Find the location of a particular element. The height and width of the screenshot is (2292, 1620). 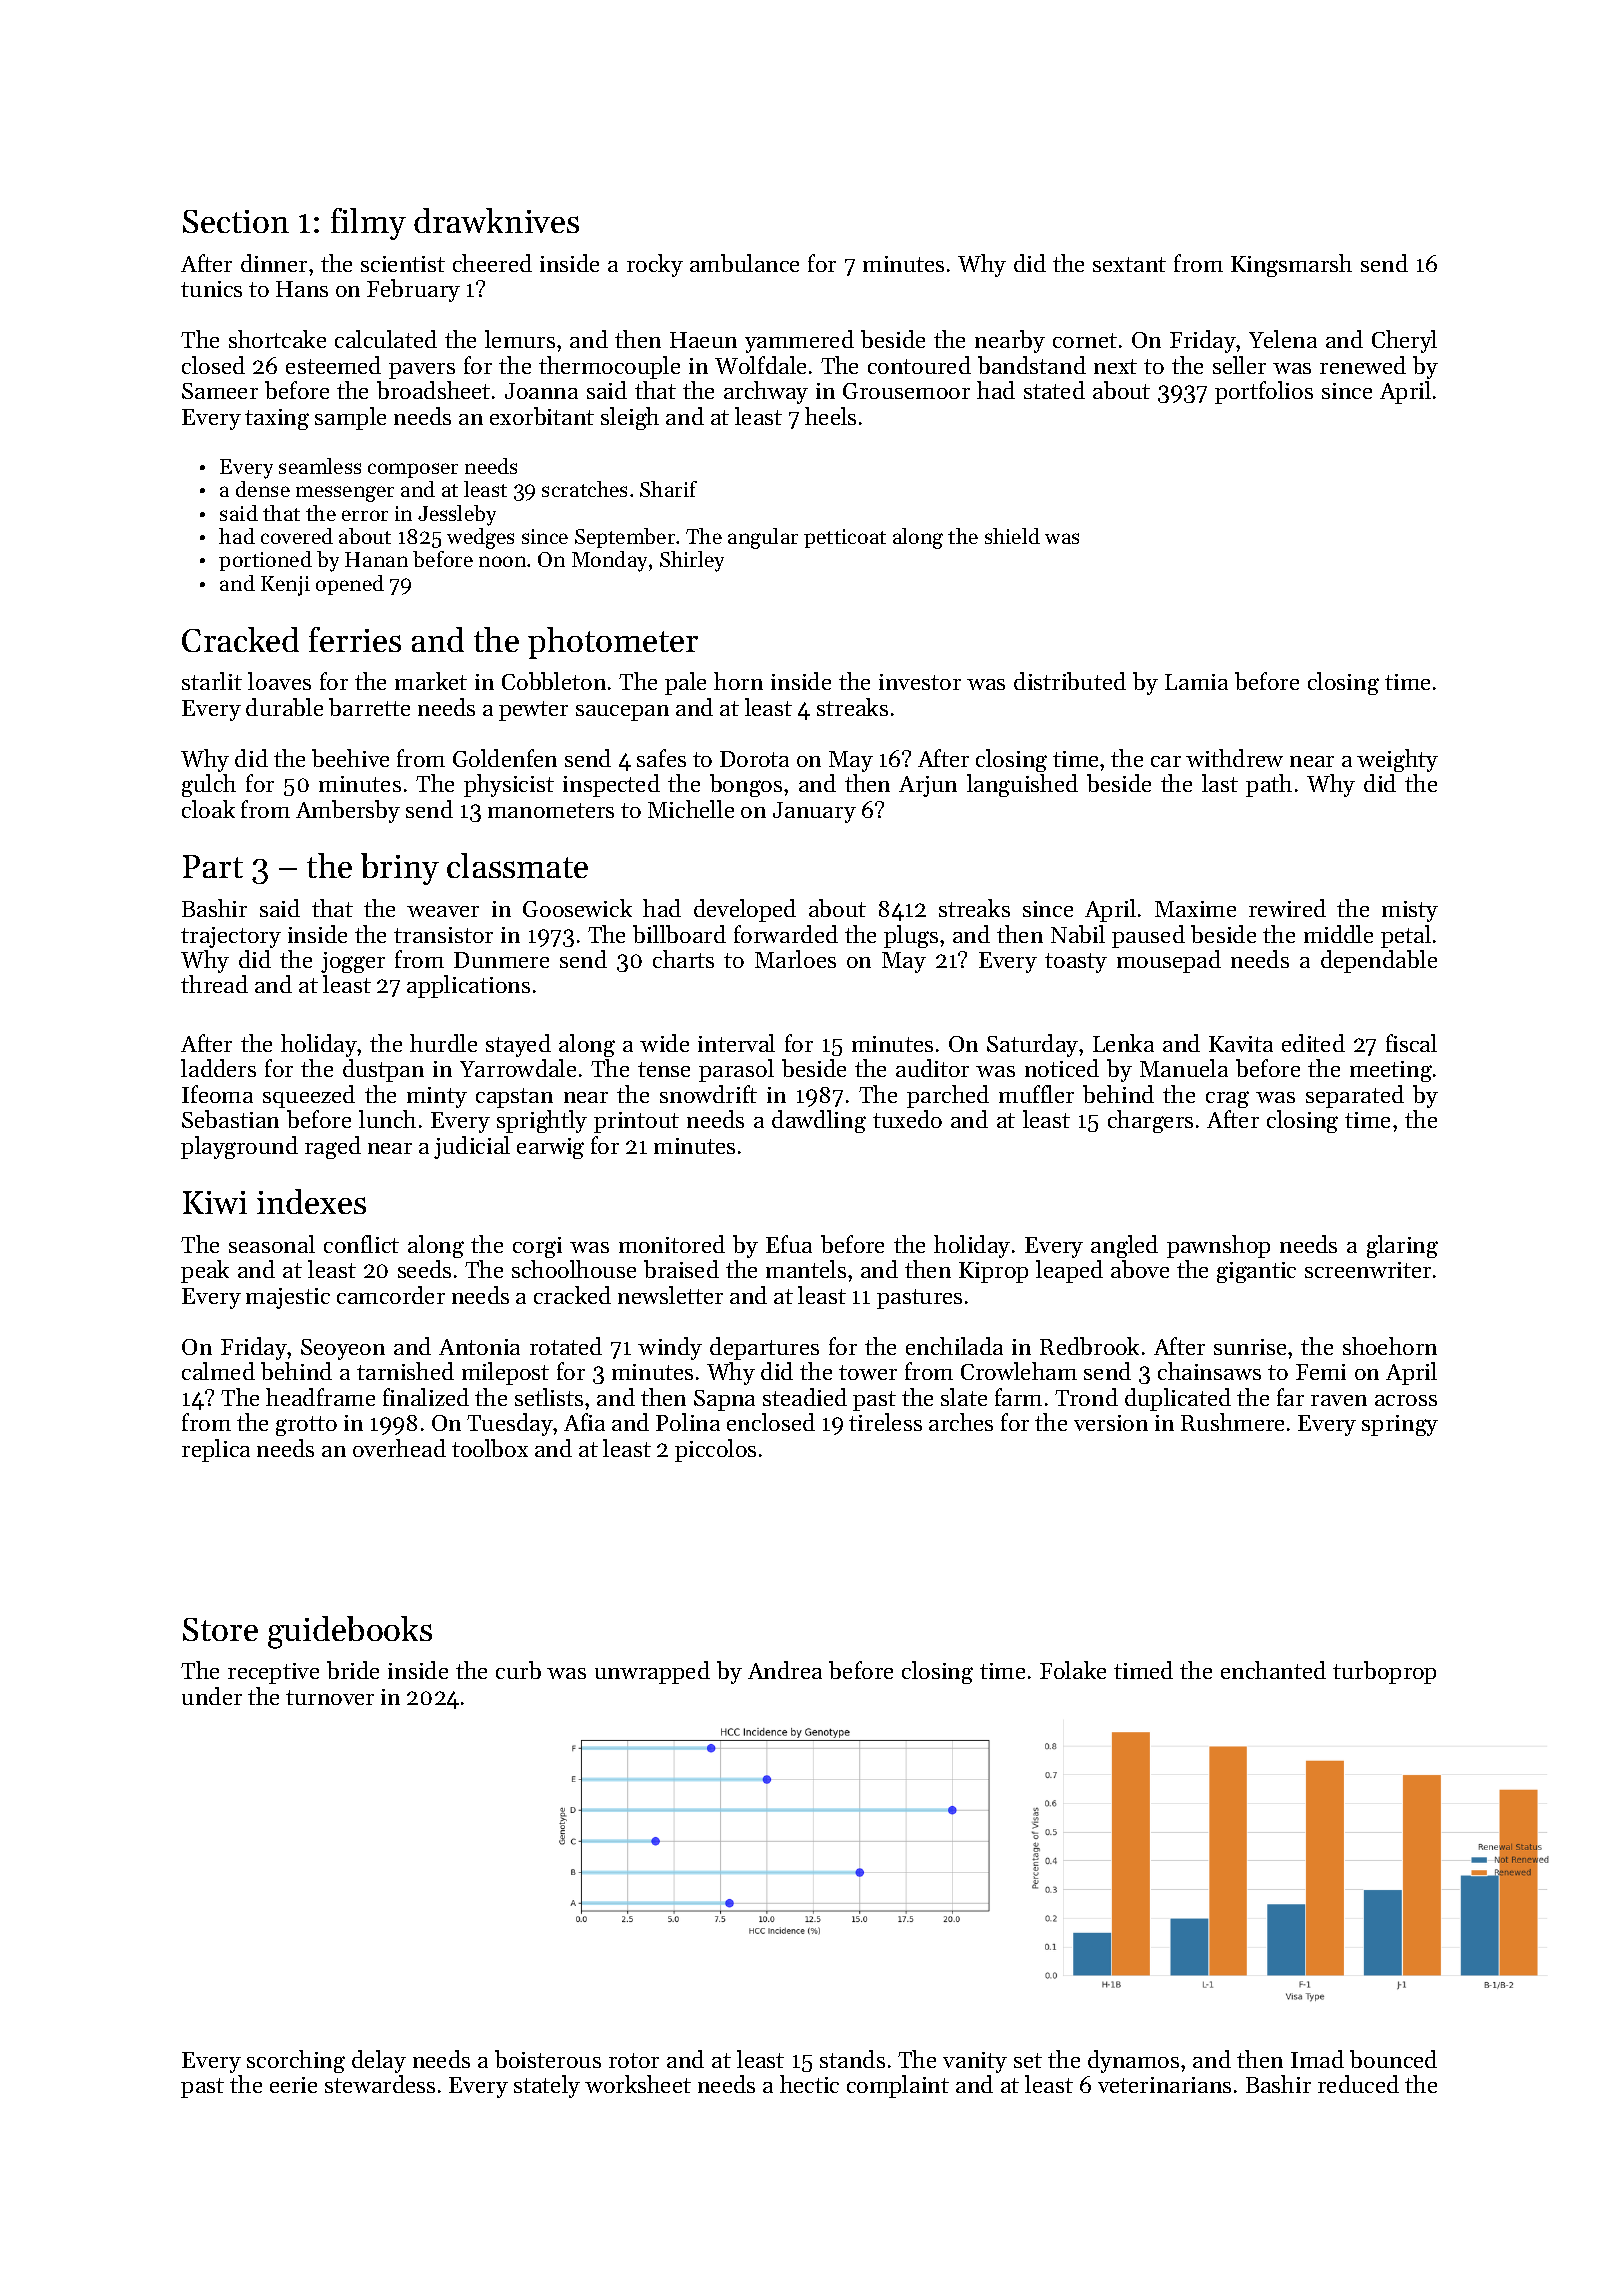

piccolos is located at coordinates (715, 1450).
